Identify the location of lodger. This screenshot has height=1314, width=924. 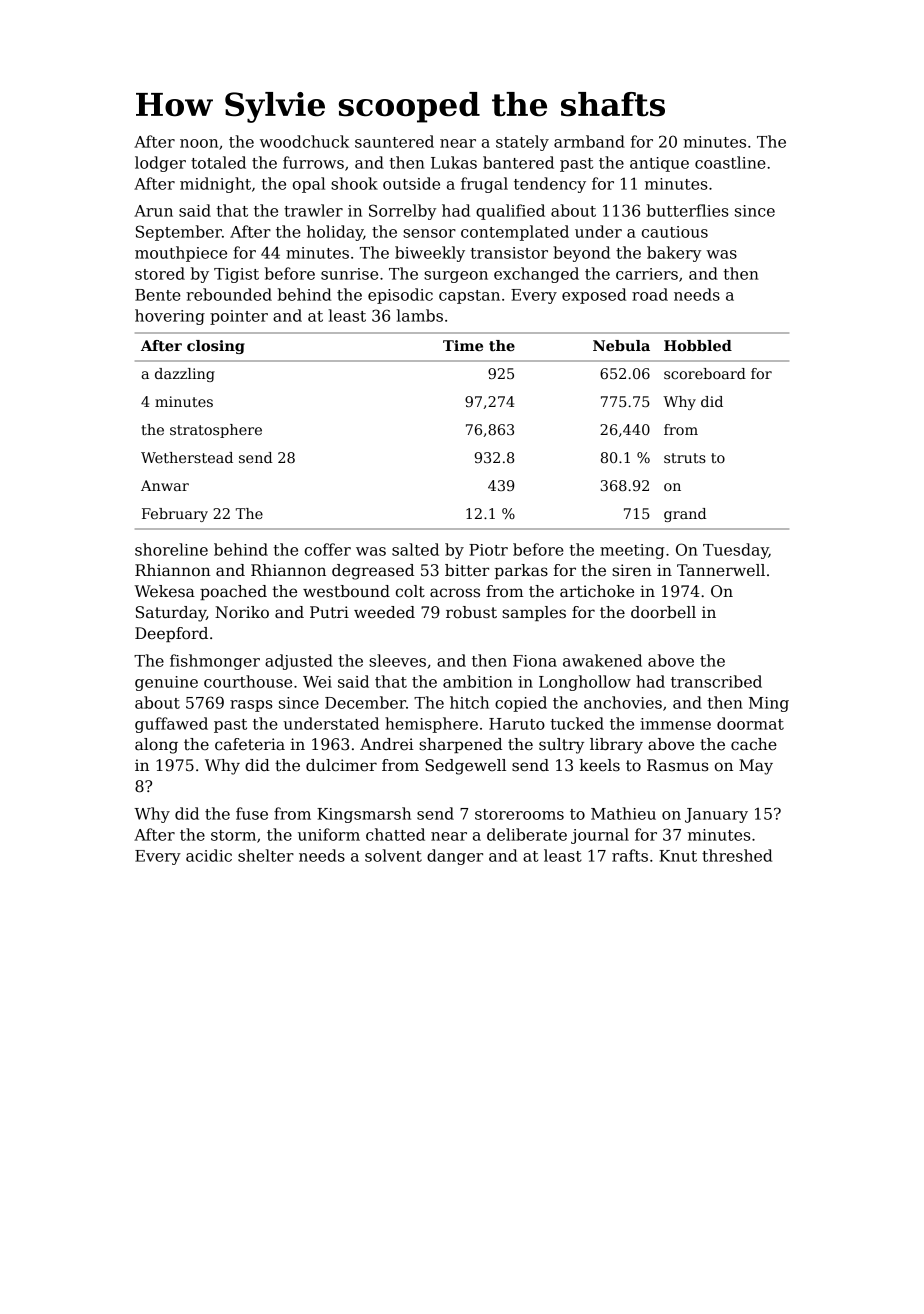
(160, 164).
